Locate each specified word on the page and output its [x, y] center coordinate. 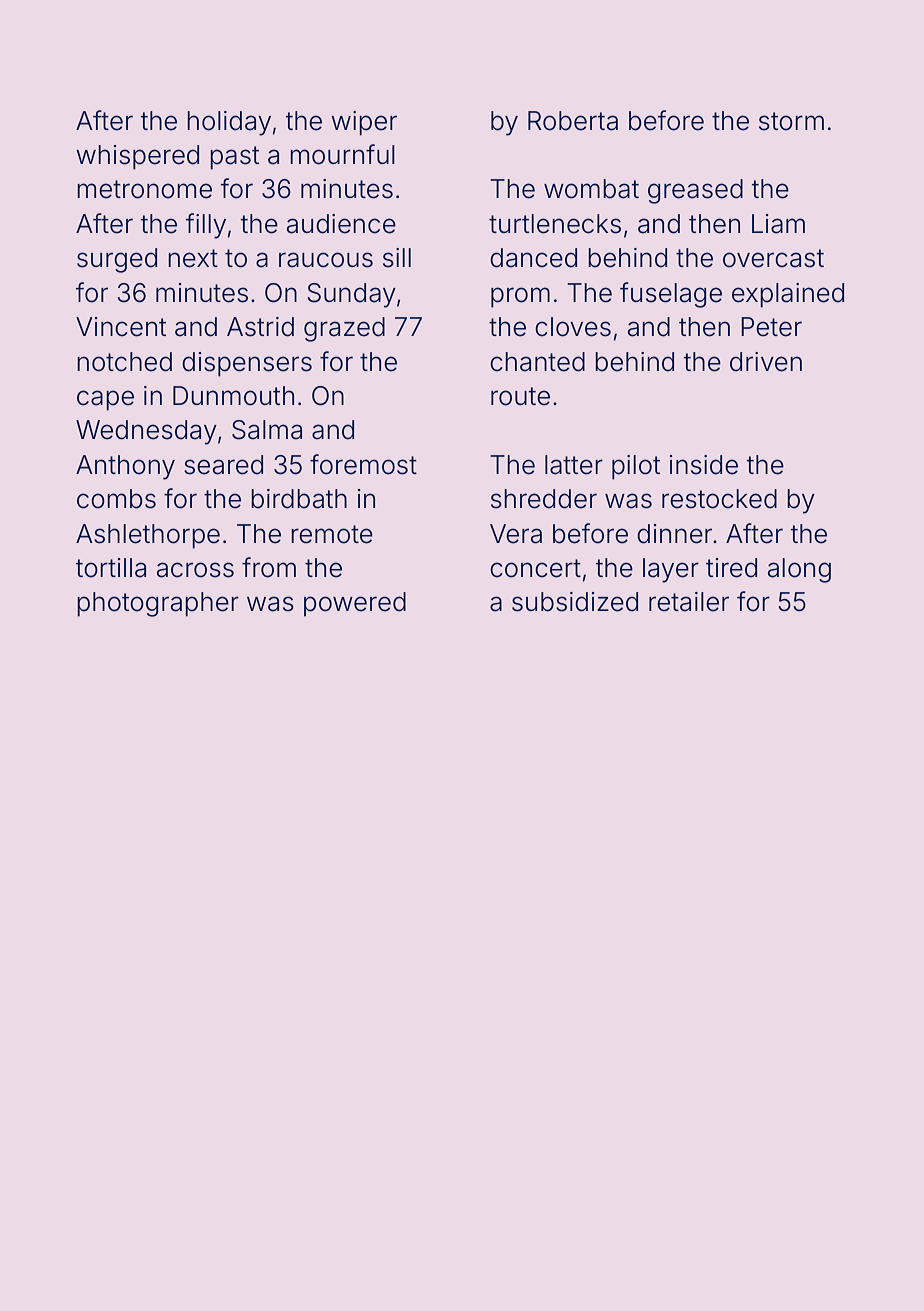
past [234, 158]
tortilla [111, 568]
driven [766, 362]
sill [397, 258]
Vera [516, 534]
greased [695, 191]
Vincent [121, 327]
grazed [344, 329]
